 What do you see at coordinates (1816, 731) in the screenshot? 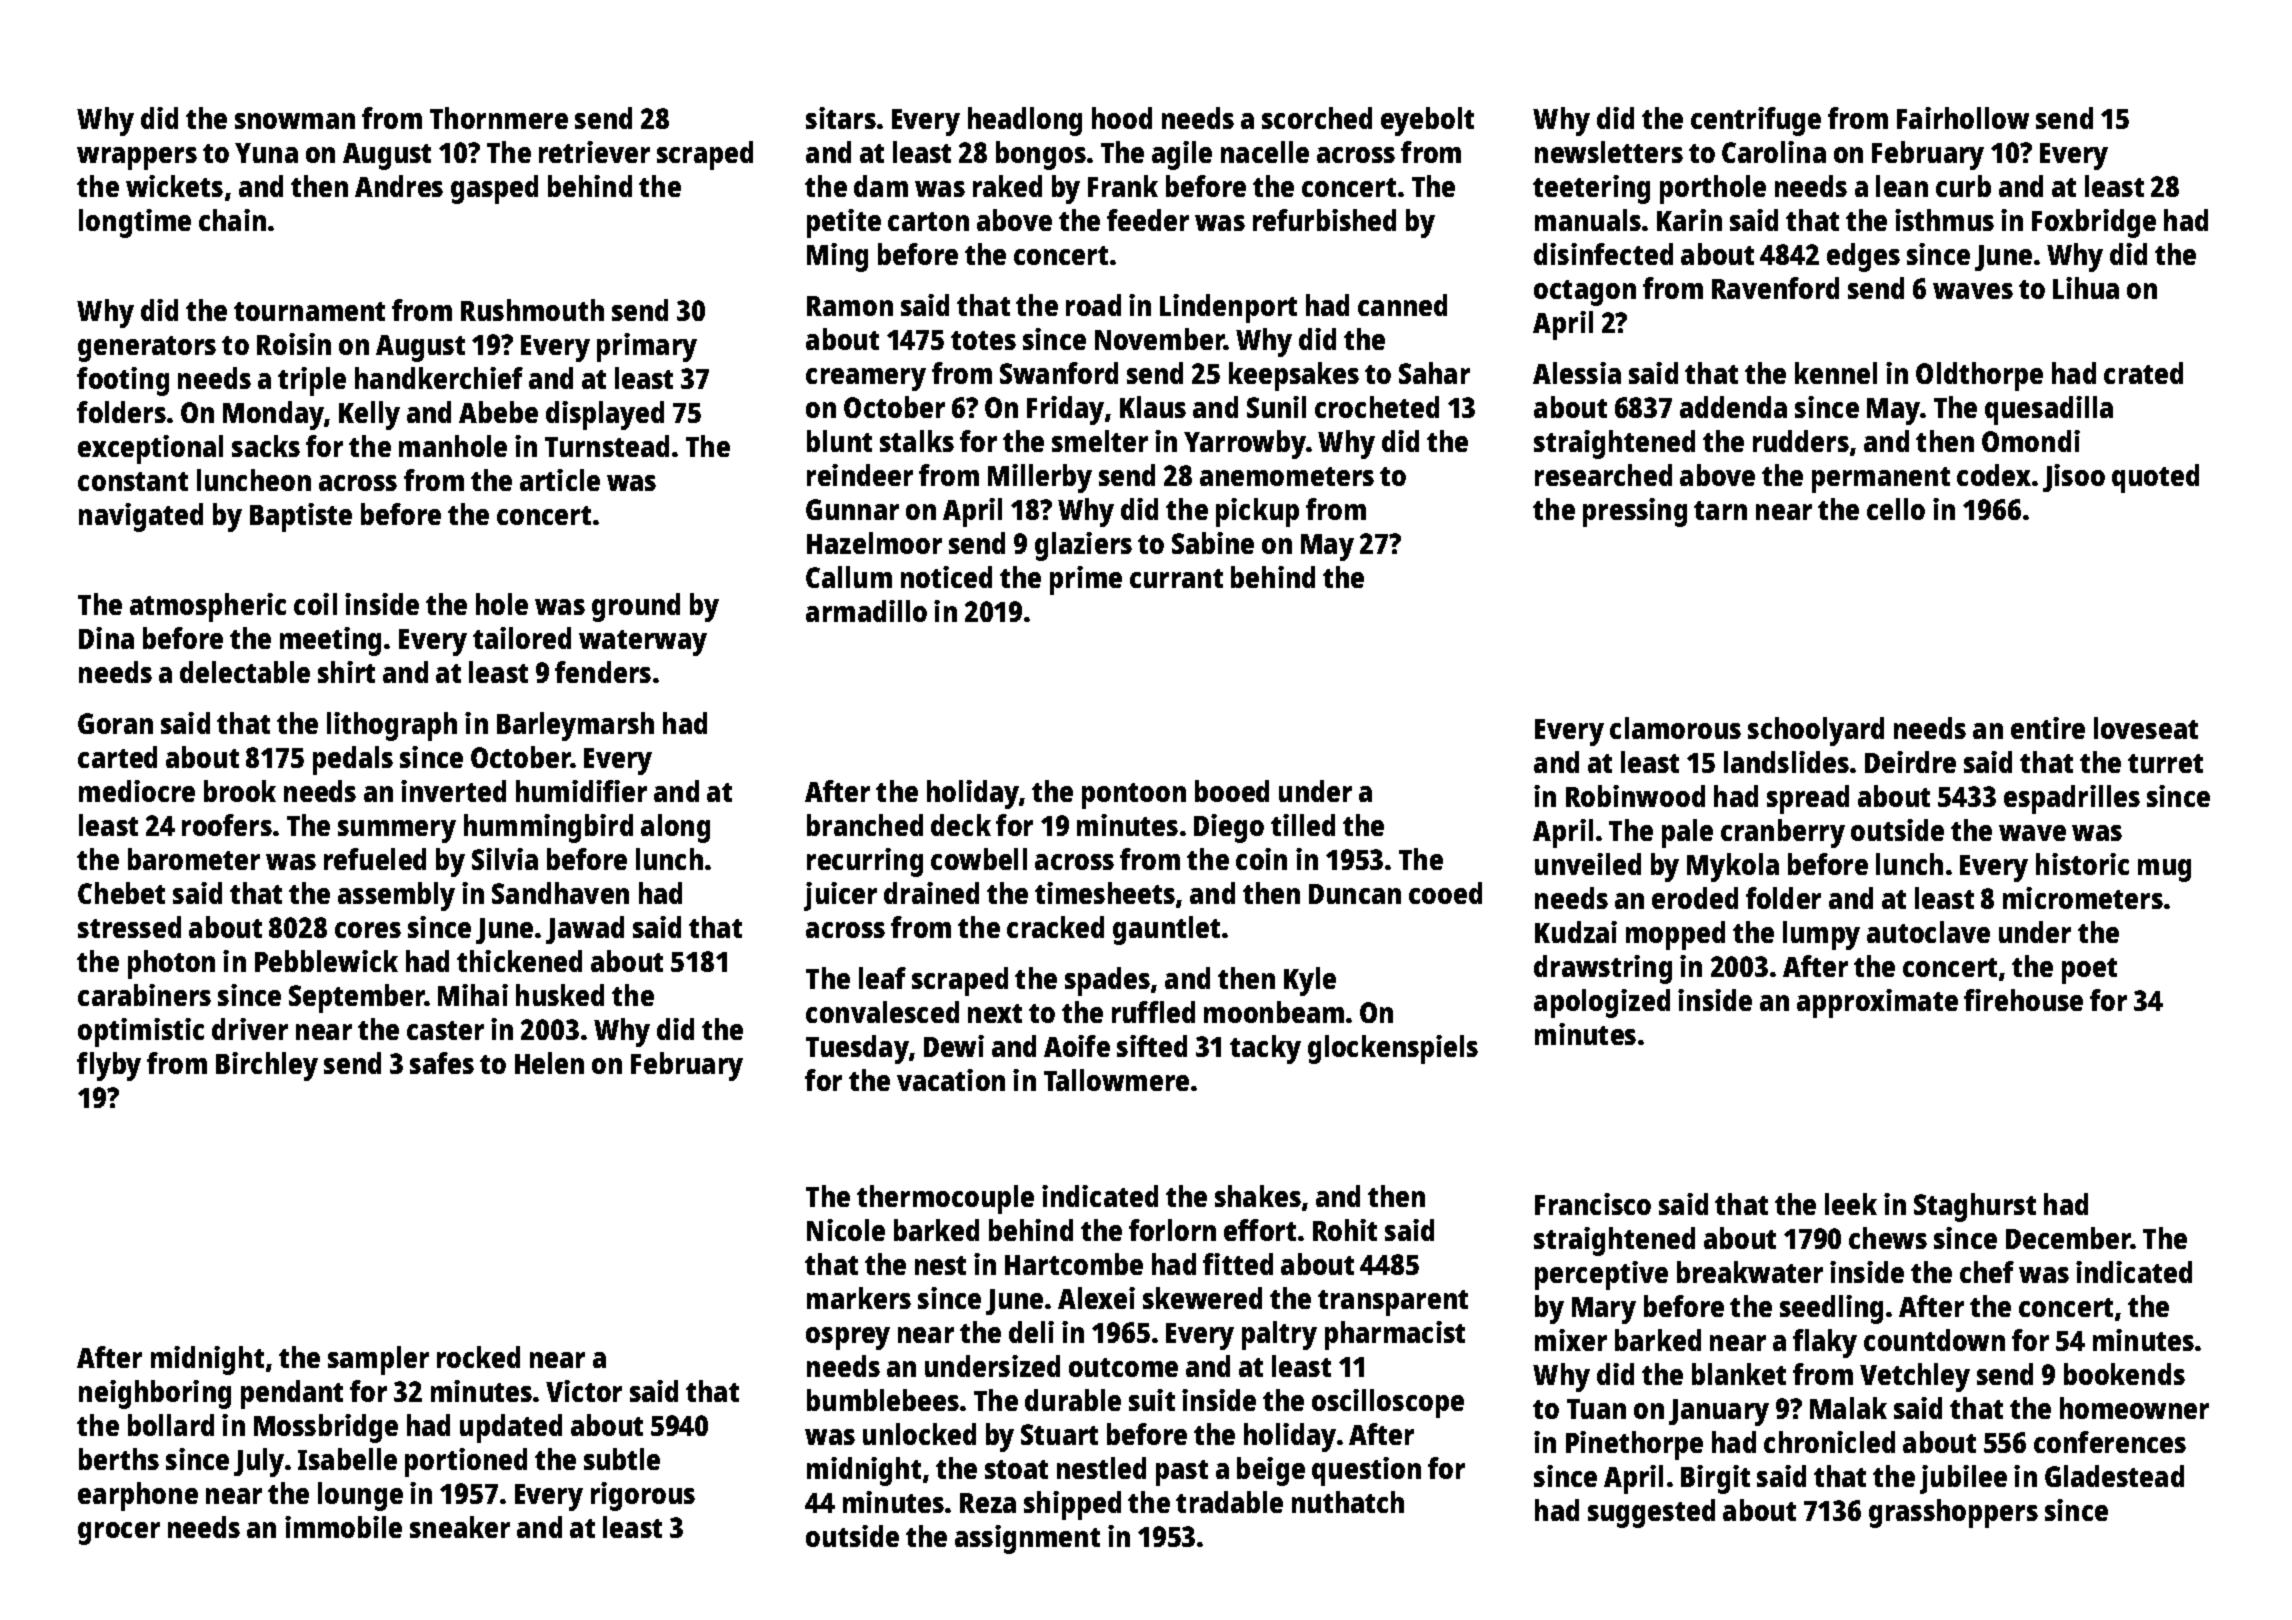
I see `schoolyard` at bounding box center [1816, 731].
